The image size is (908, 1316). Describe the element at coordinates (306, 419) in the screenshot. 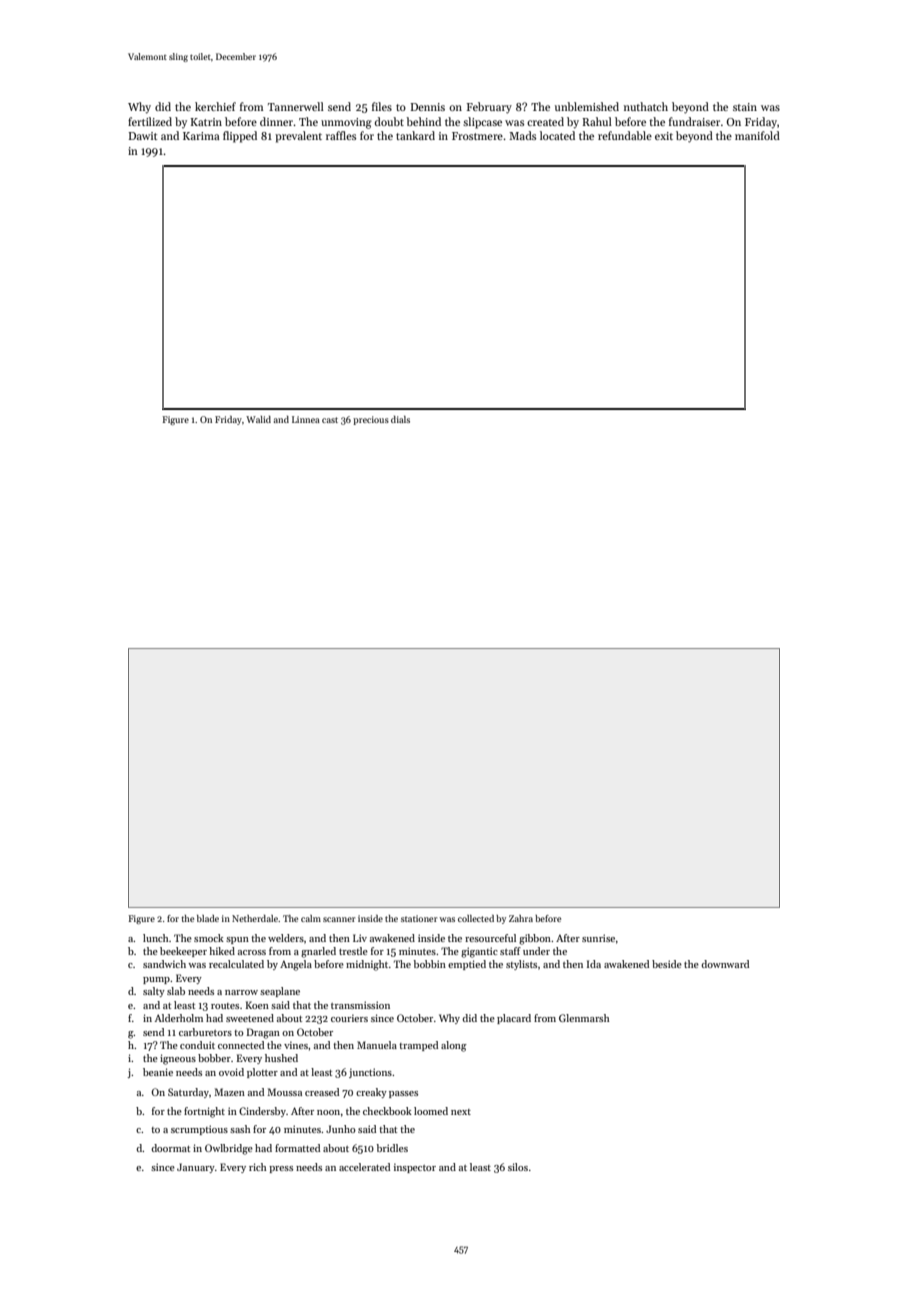

I see `Linnea` at that location.
